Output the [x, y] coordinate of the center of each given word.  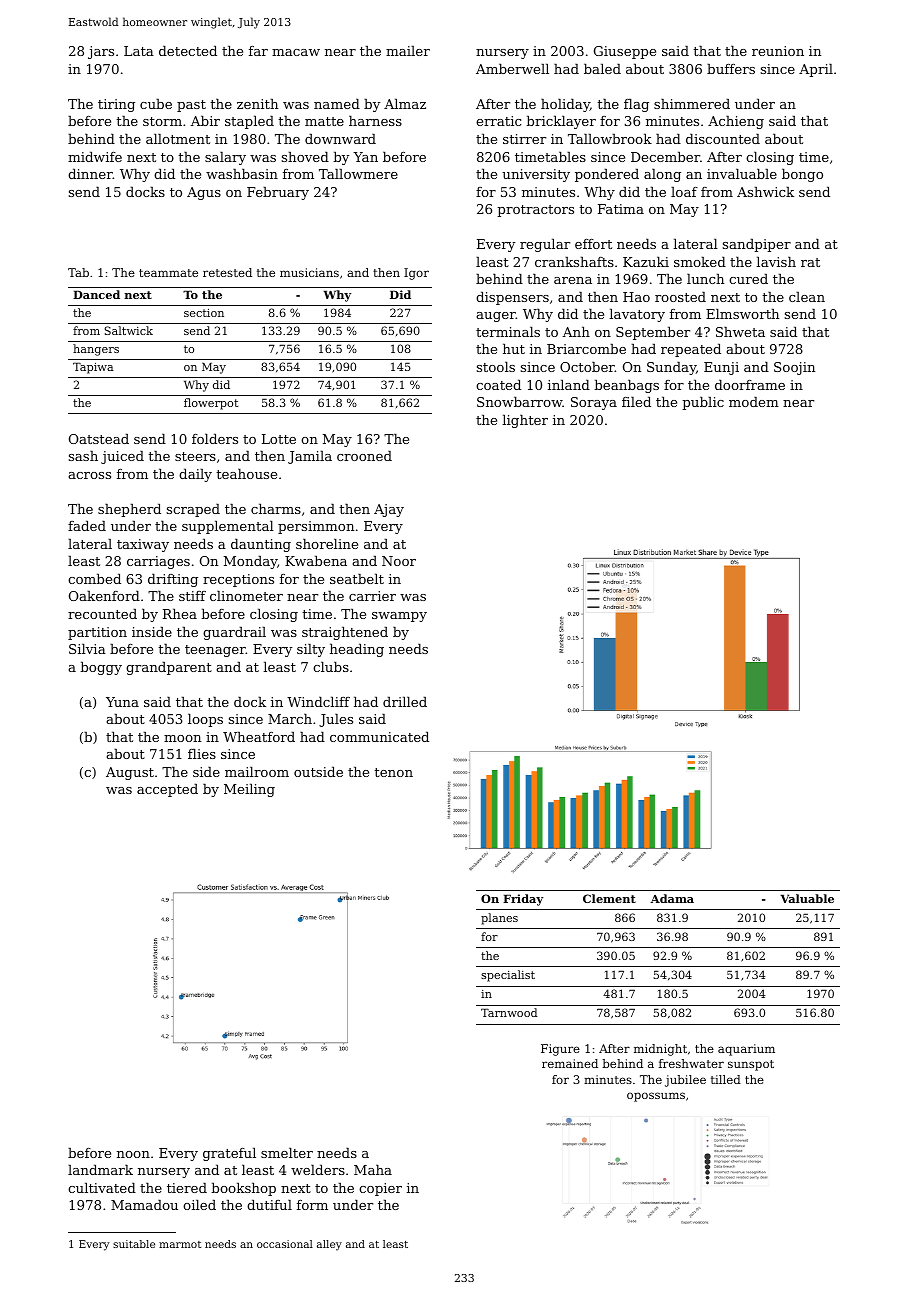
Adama [672, 898]
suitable [134, 1244]
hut [514, 348]
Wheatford [259, 736]
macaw [296, 52]
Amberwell [512, 68]
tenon [393, 772]
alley [329, 1245]
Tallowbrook [610, 138]
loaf [684, 191]
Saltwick [129, 330]
